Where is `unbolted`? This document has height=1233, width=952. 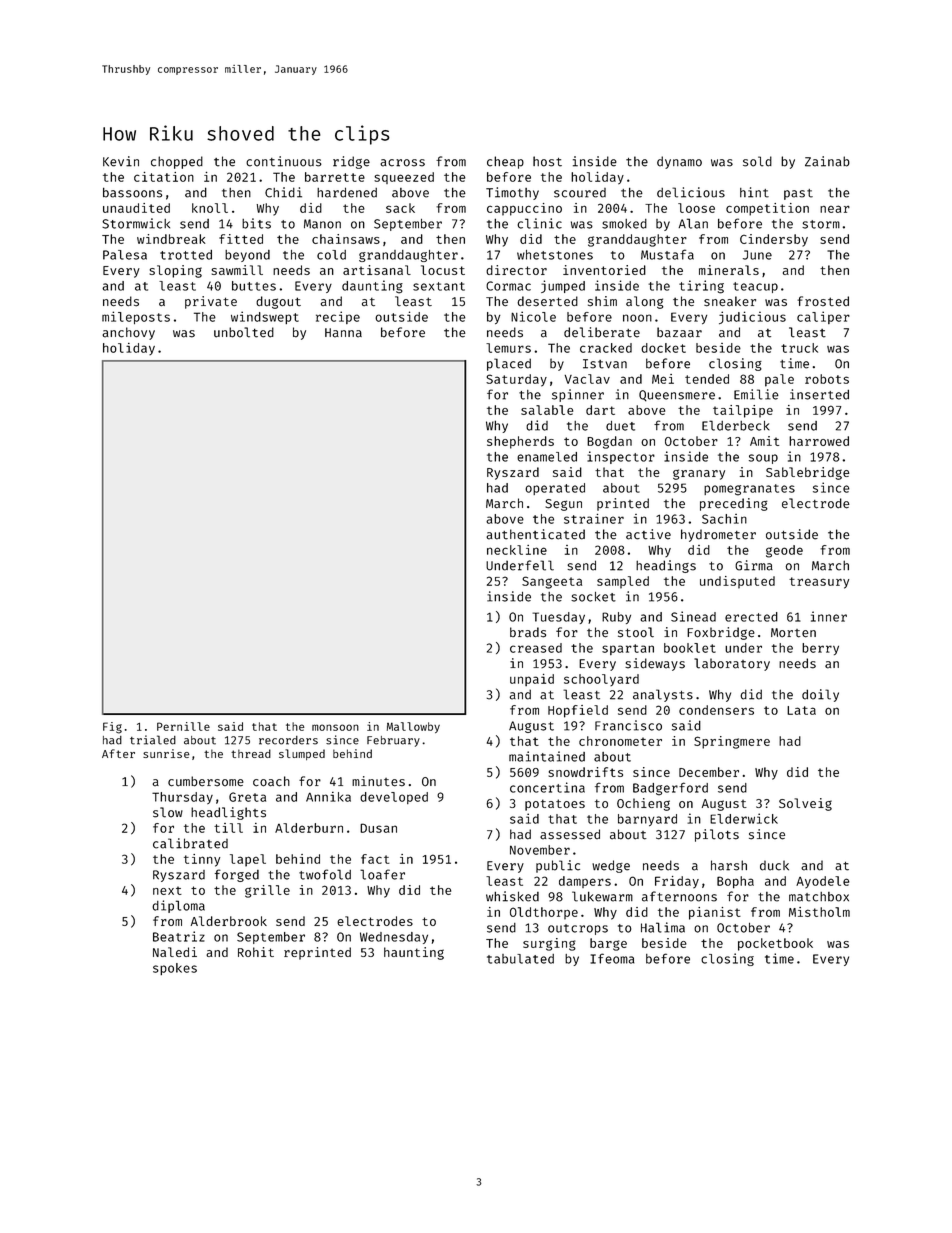
unbolted is located at coordinates (244, 332).
